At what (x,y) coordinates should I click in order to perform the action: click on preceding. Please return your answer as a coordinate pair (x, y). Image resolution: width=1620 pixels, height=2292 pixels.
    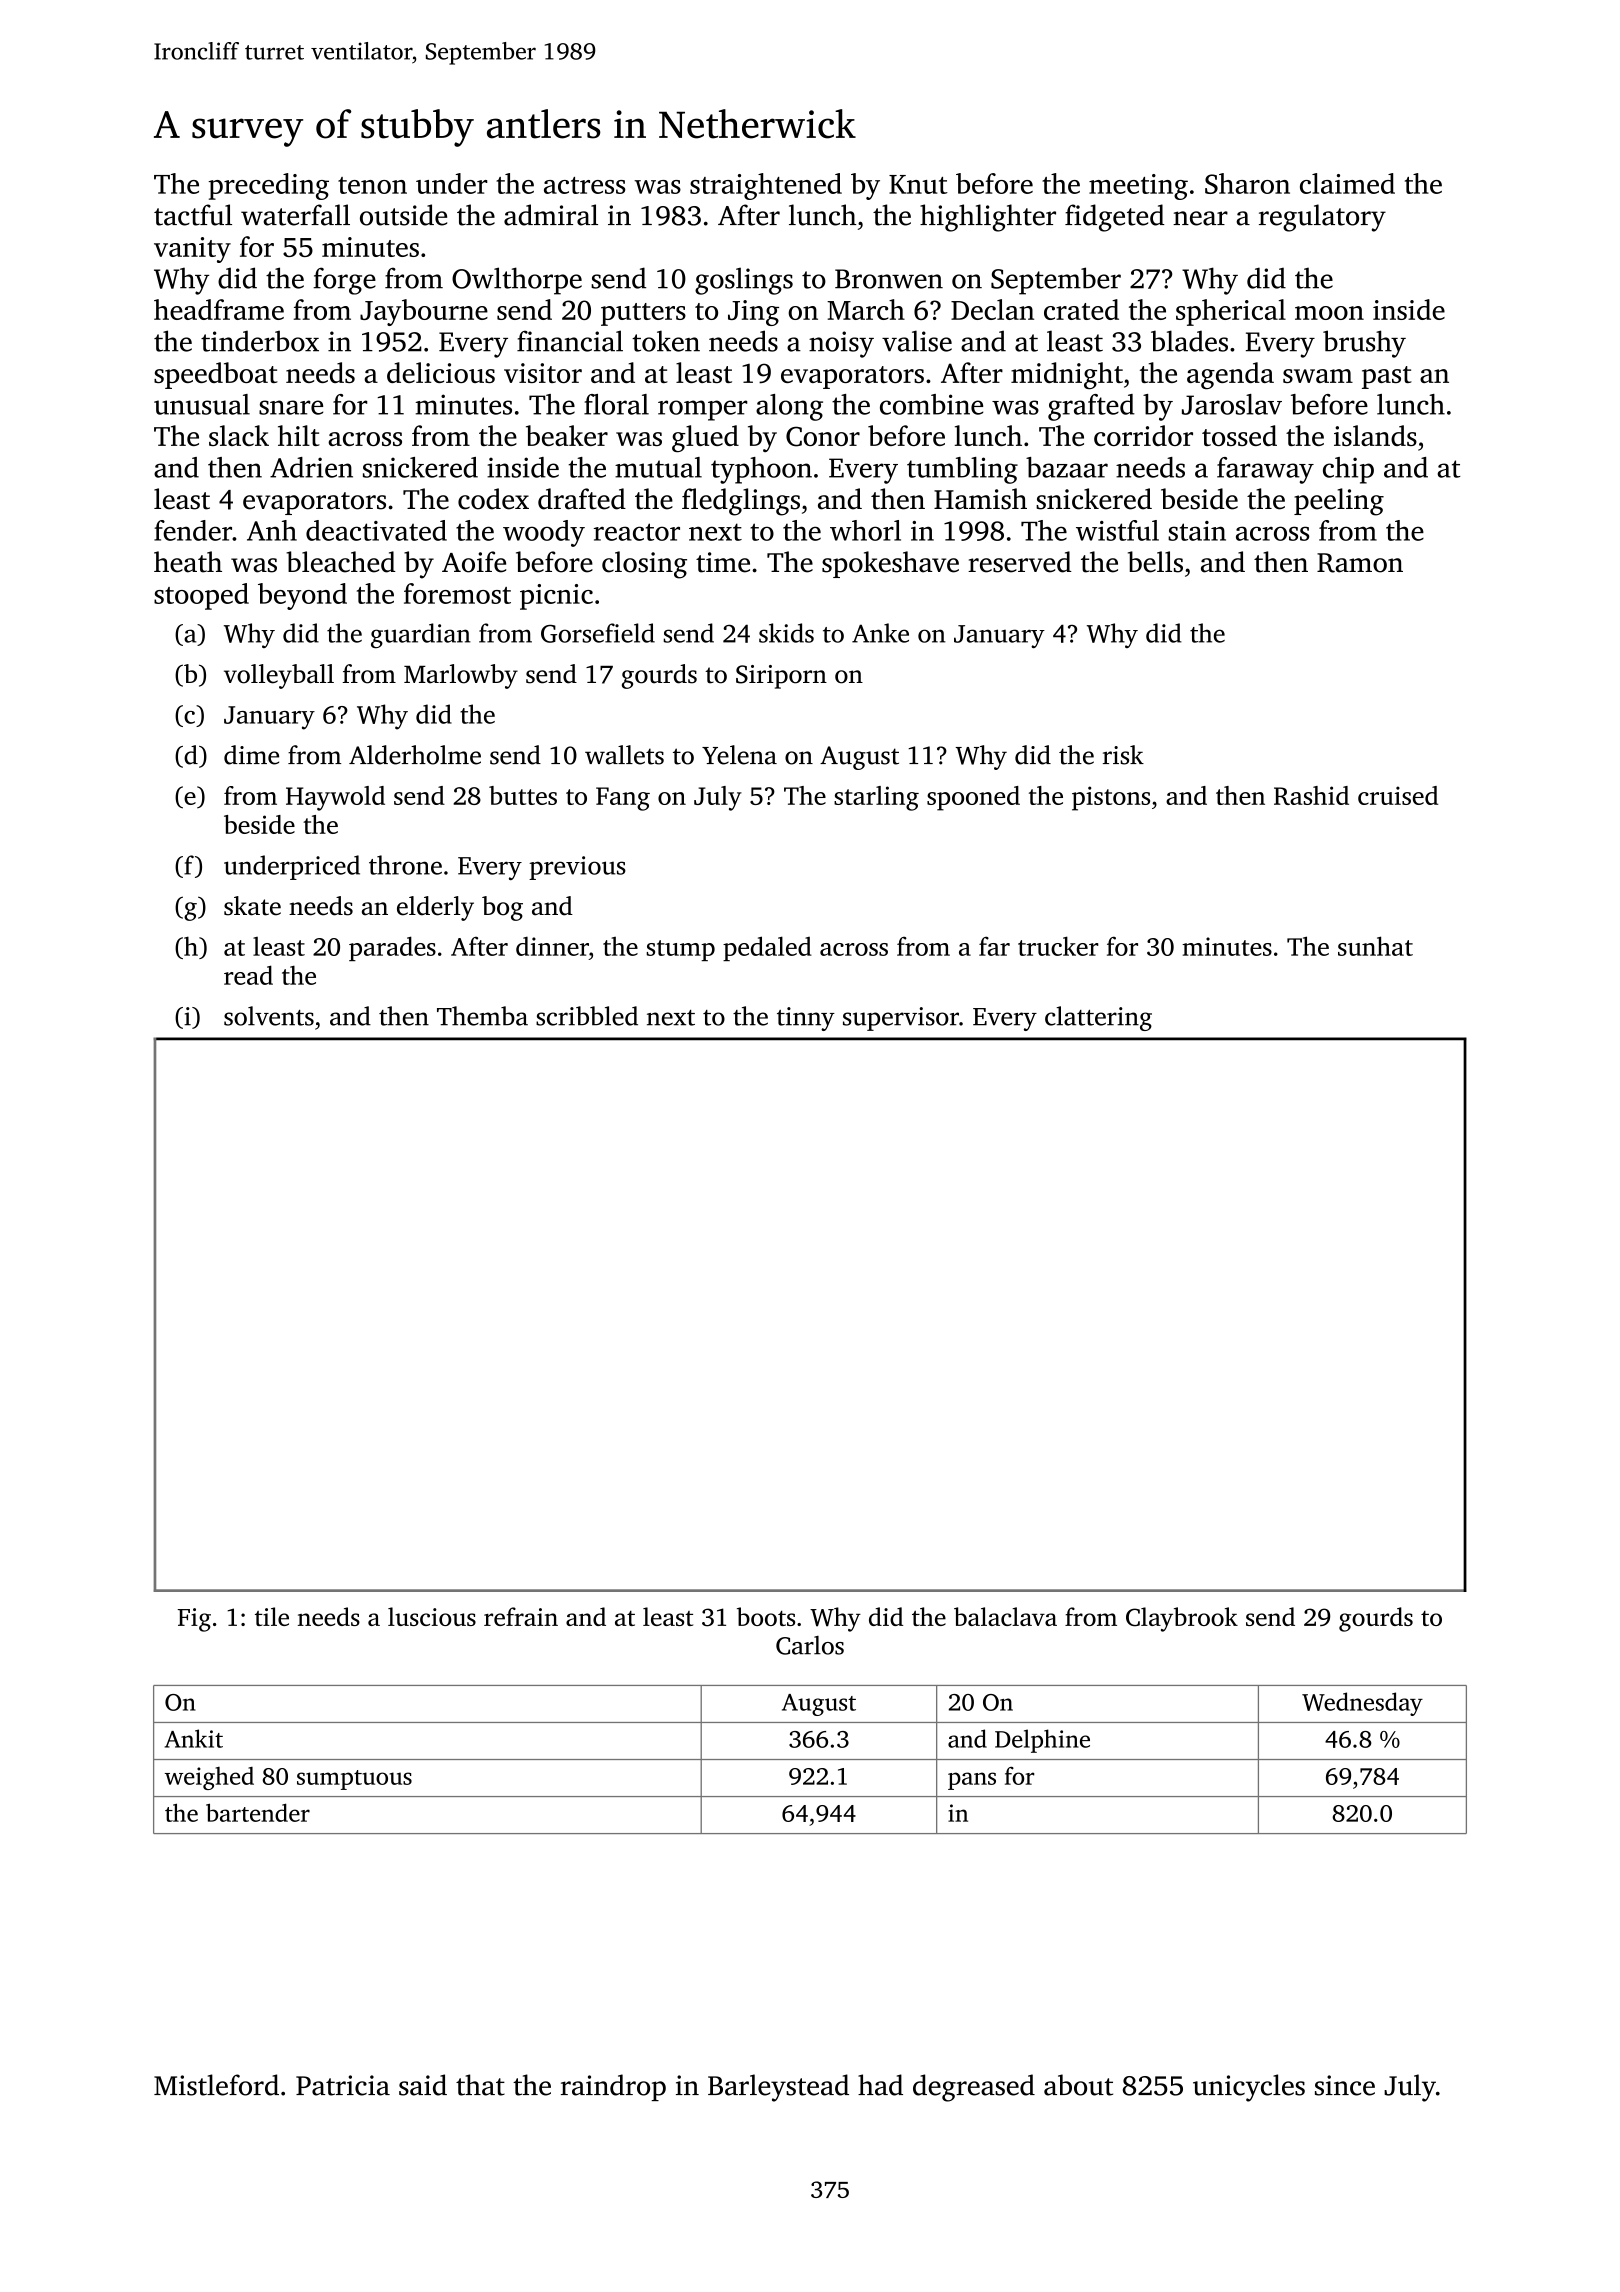
    Looking at the image, I should click on (269, 186).
